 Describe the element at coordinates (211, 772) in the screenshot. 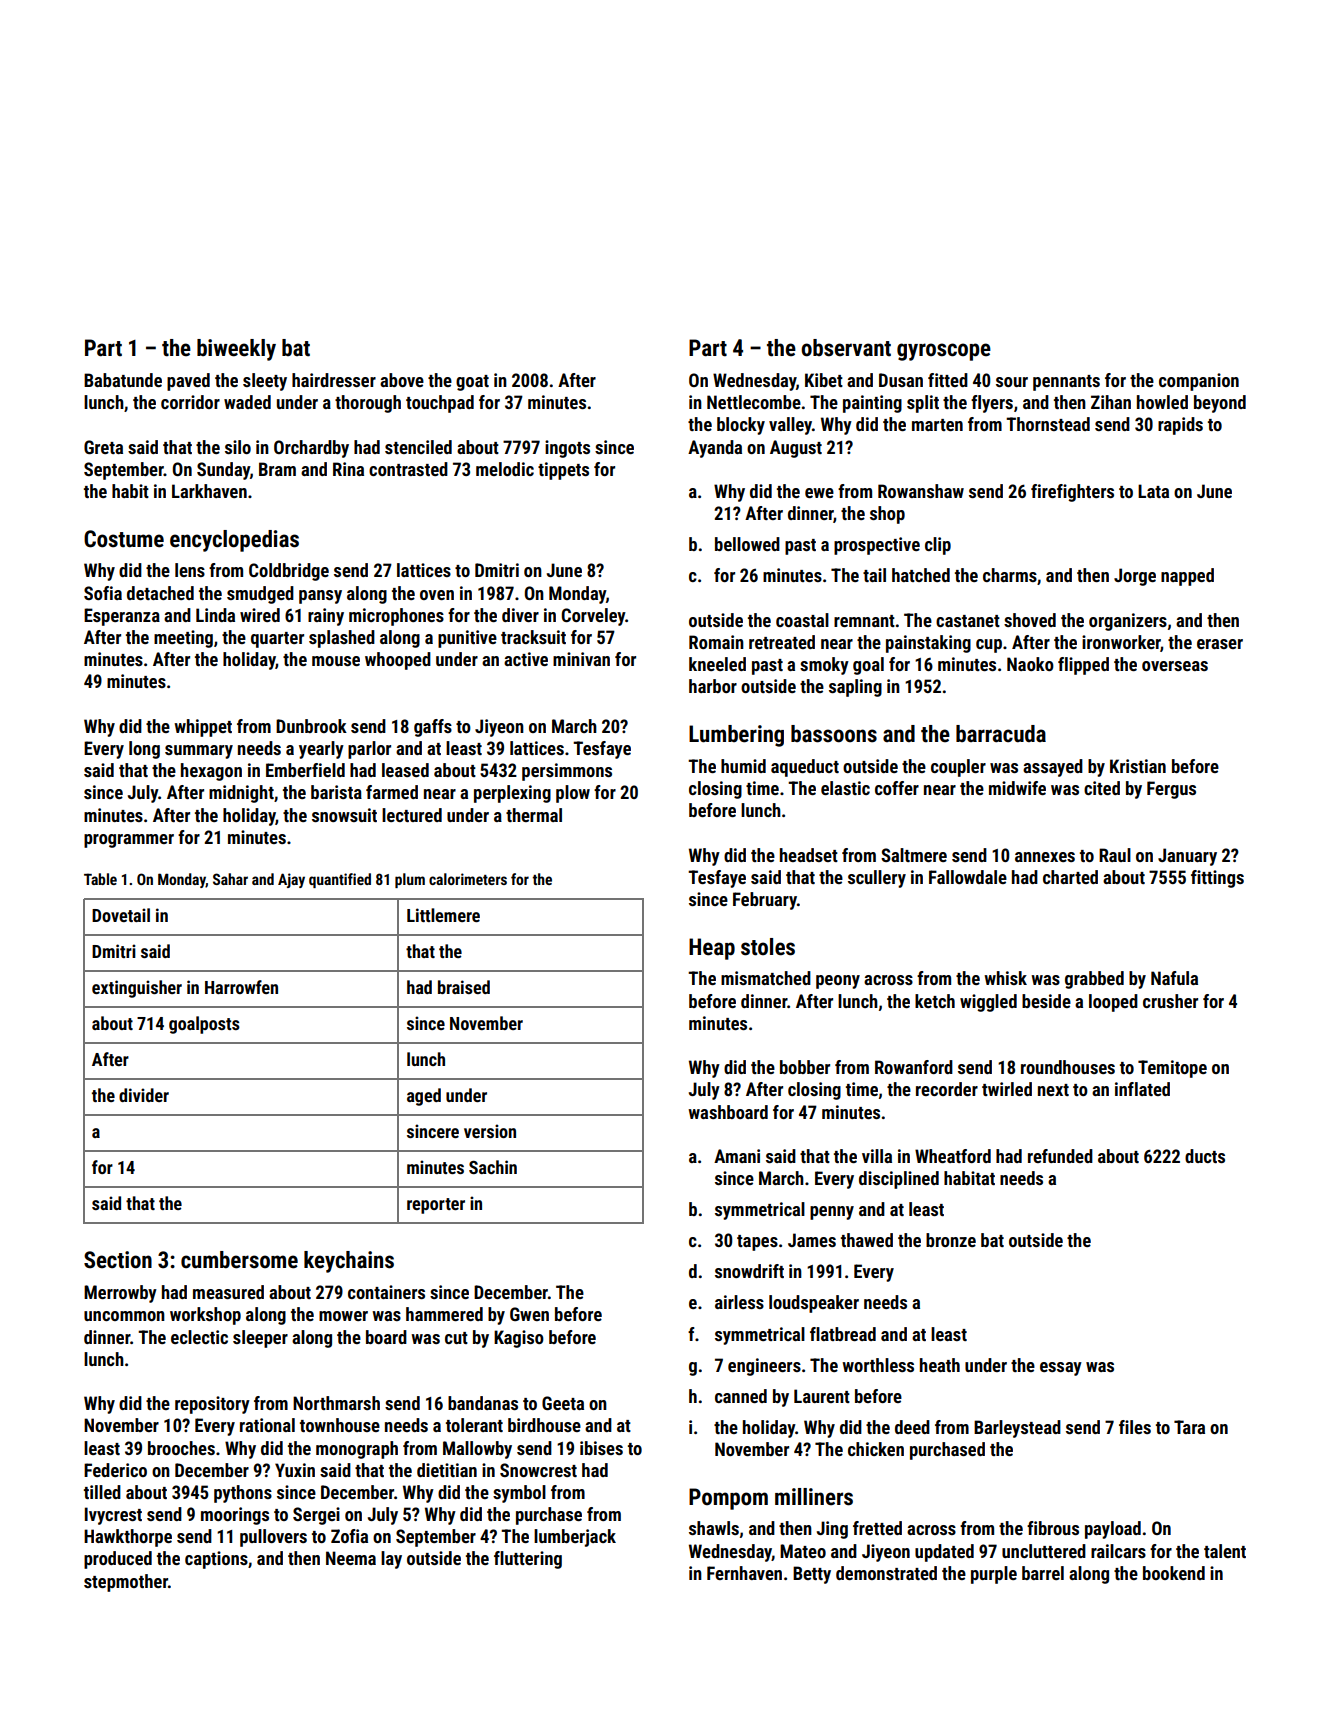

I see `hexagon` at that location.
